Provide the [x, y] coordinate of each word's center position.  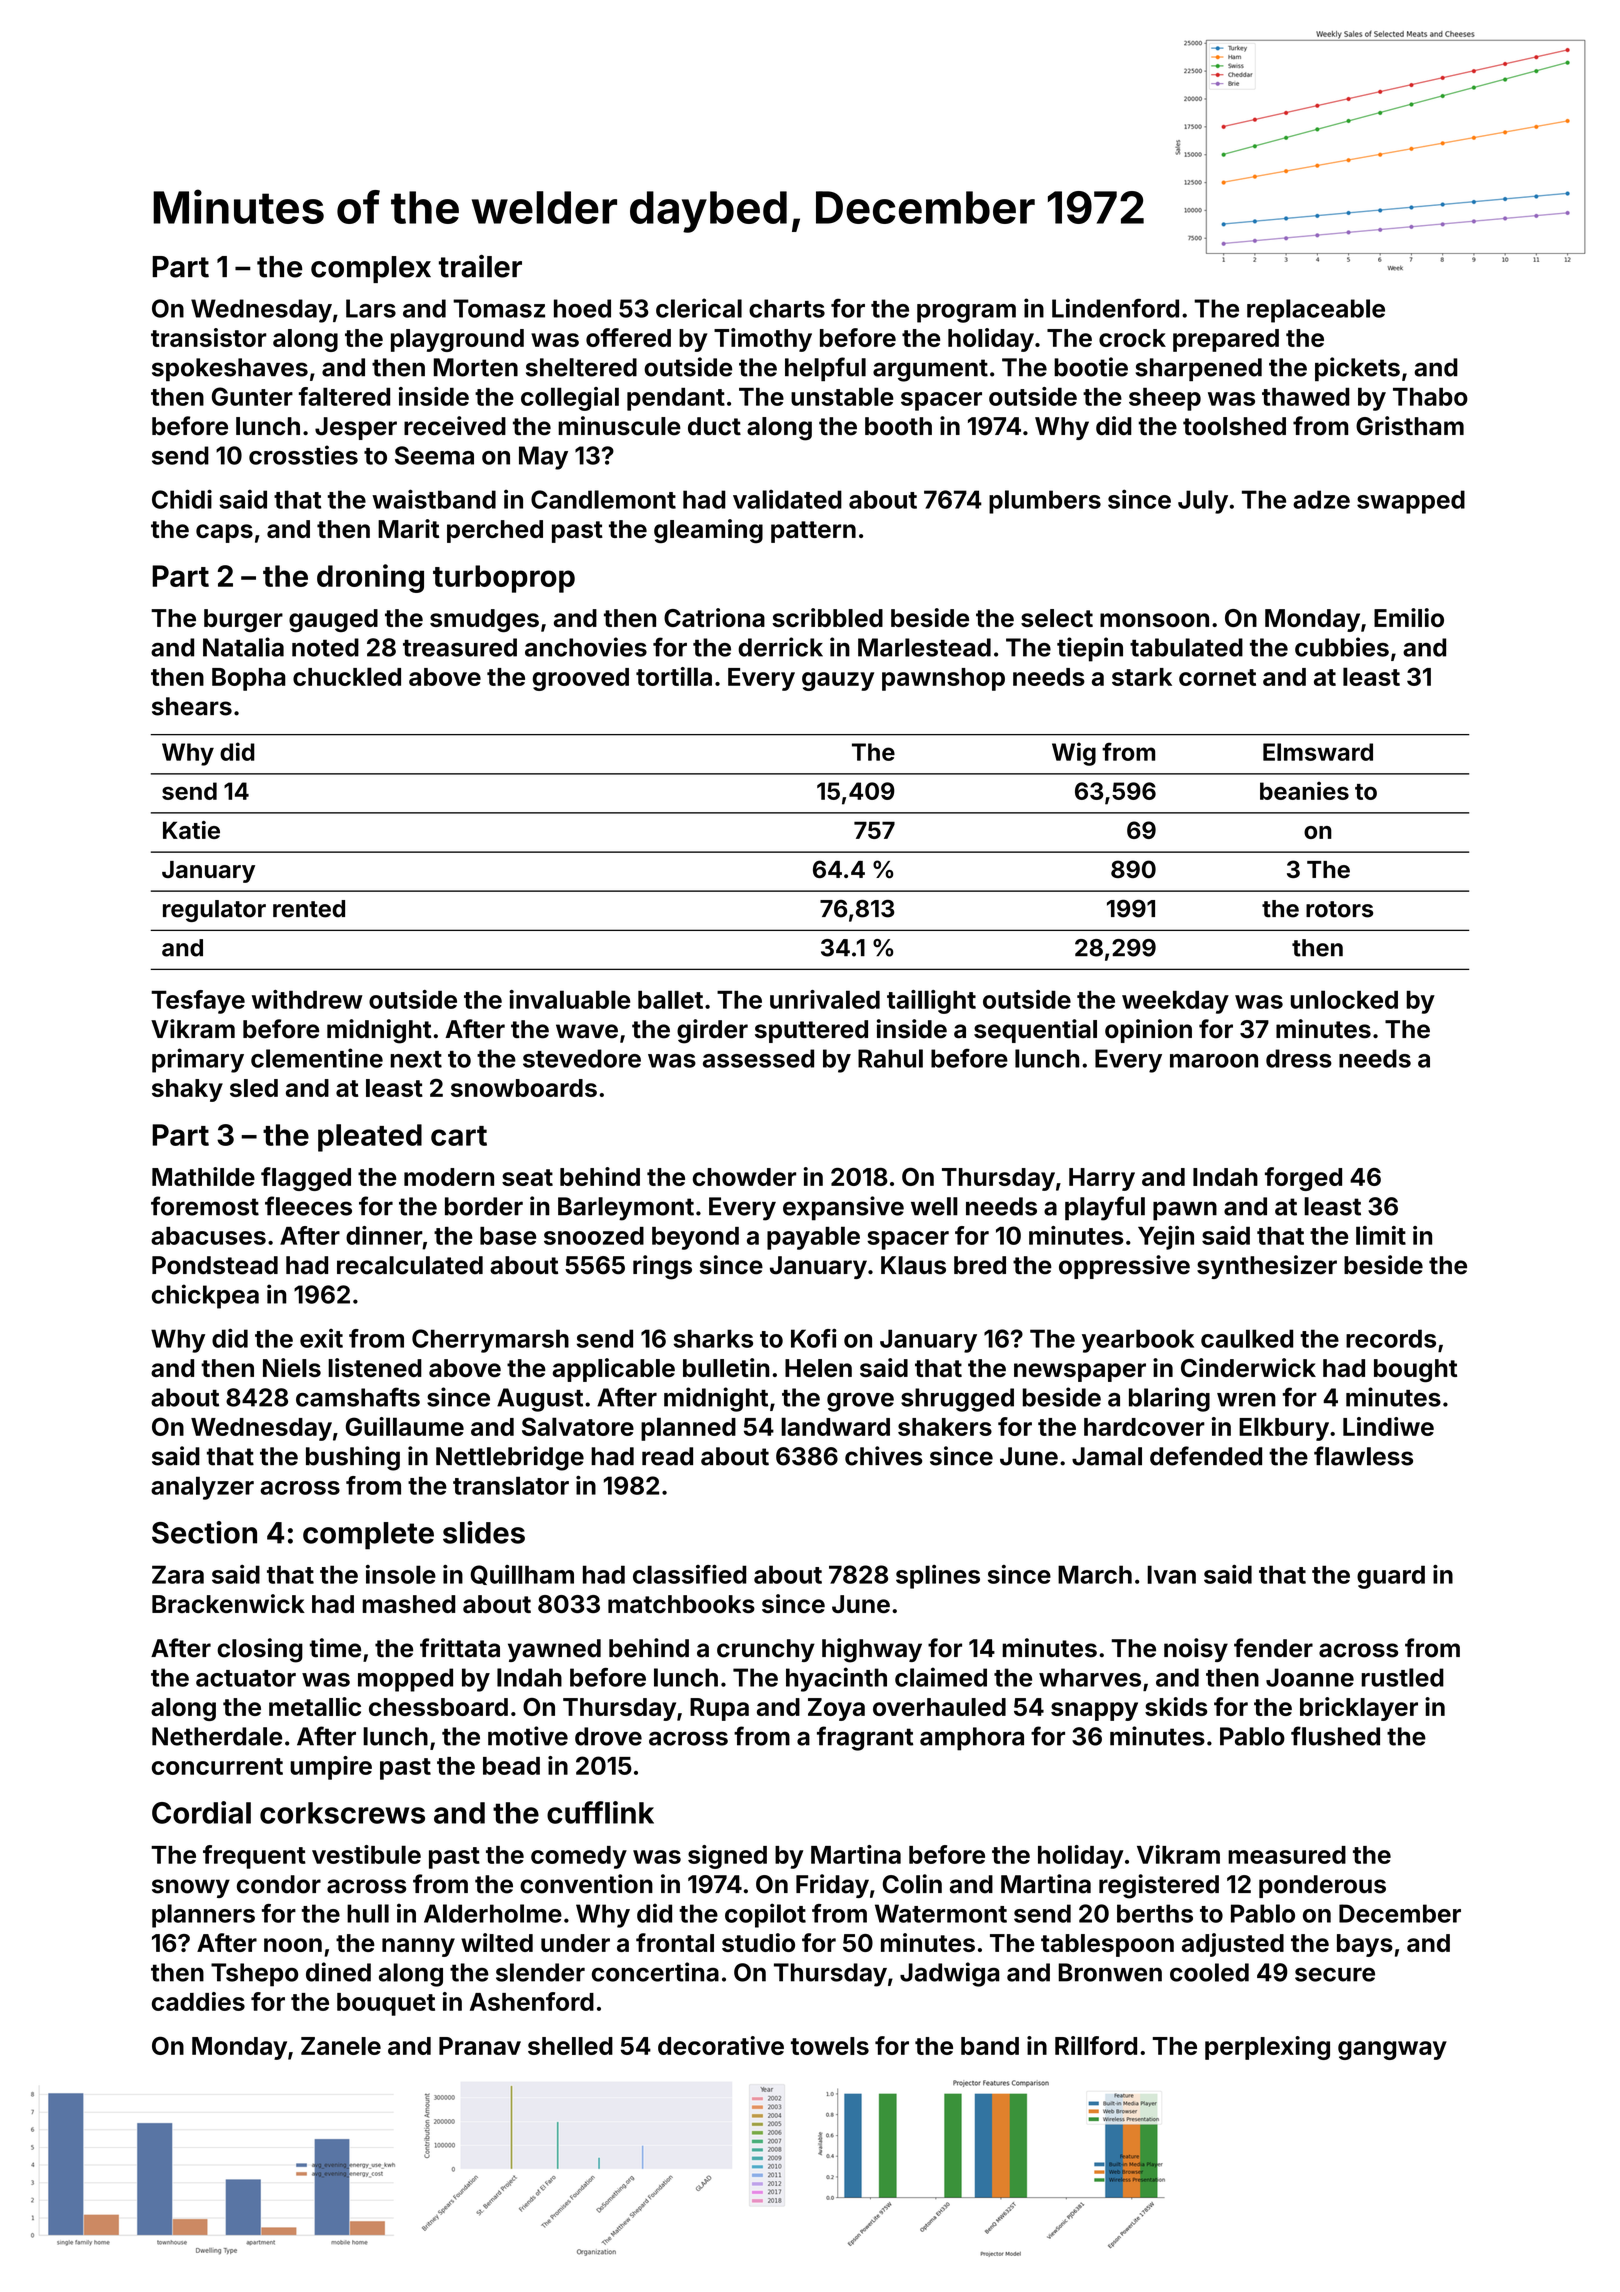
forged [1303, 1179]
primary [198, 1060]
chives [883, 1456]
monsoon [1154, 620]
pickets [1357, 369]
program [966, 313]
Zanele [341, 2046]
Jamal [1107, 1456]
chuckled [347, 676]
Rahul [890, 1058]
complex [371, 269]
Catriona [714, 617]
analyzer [202, 1488]
